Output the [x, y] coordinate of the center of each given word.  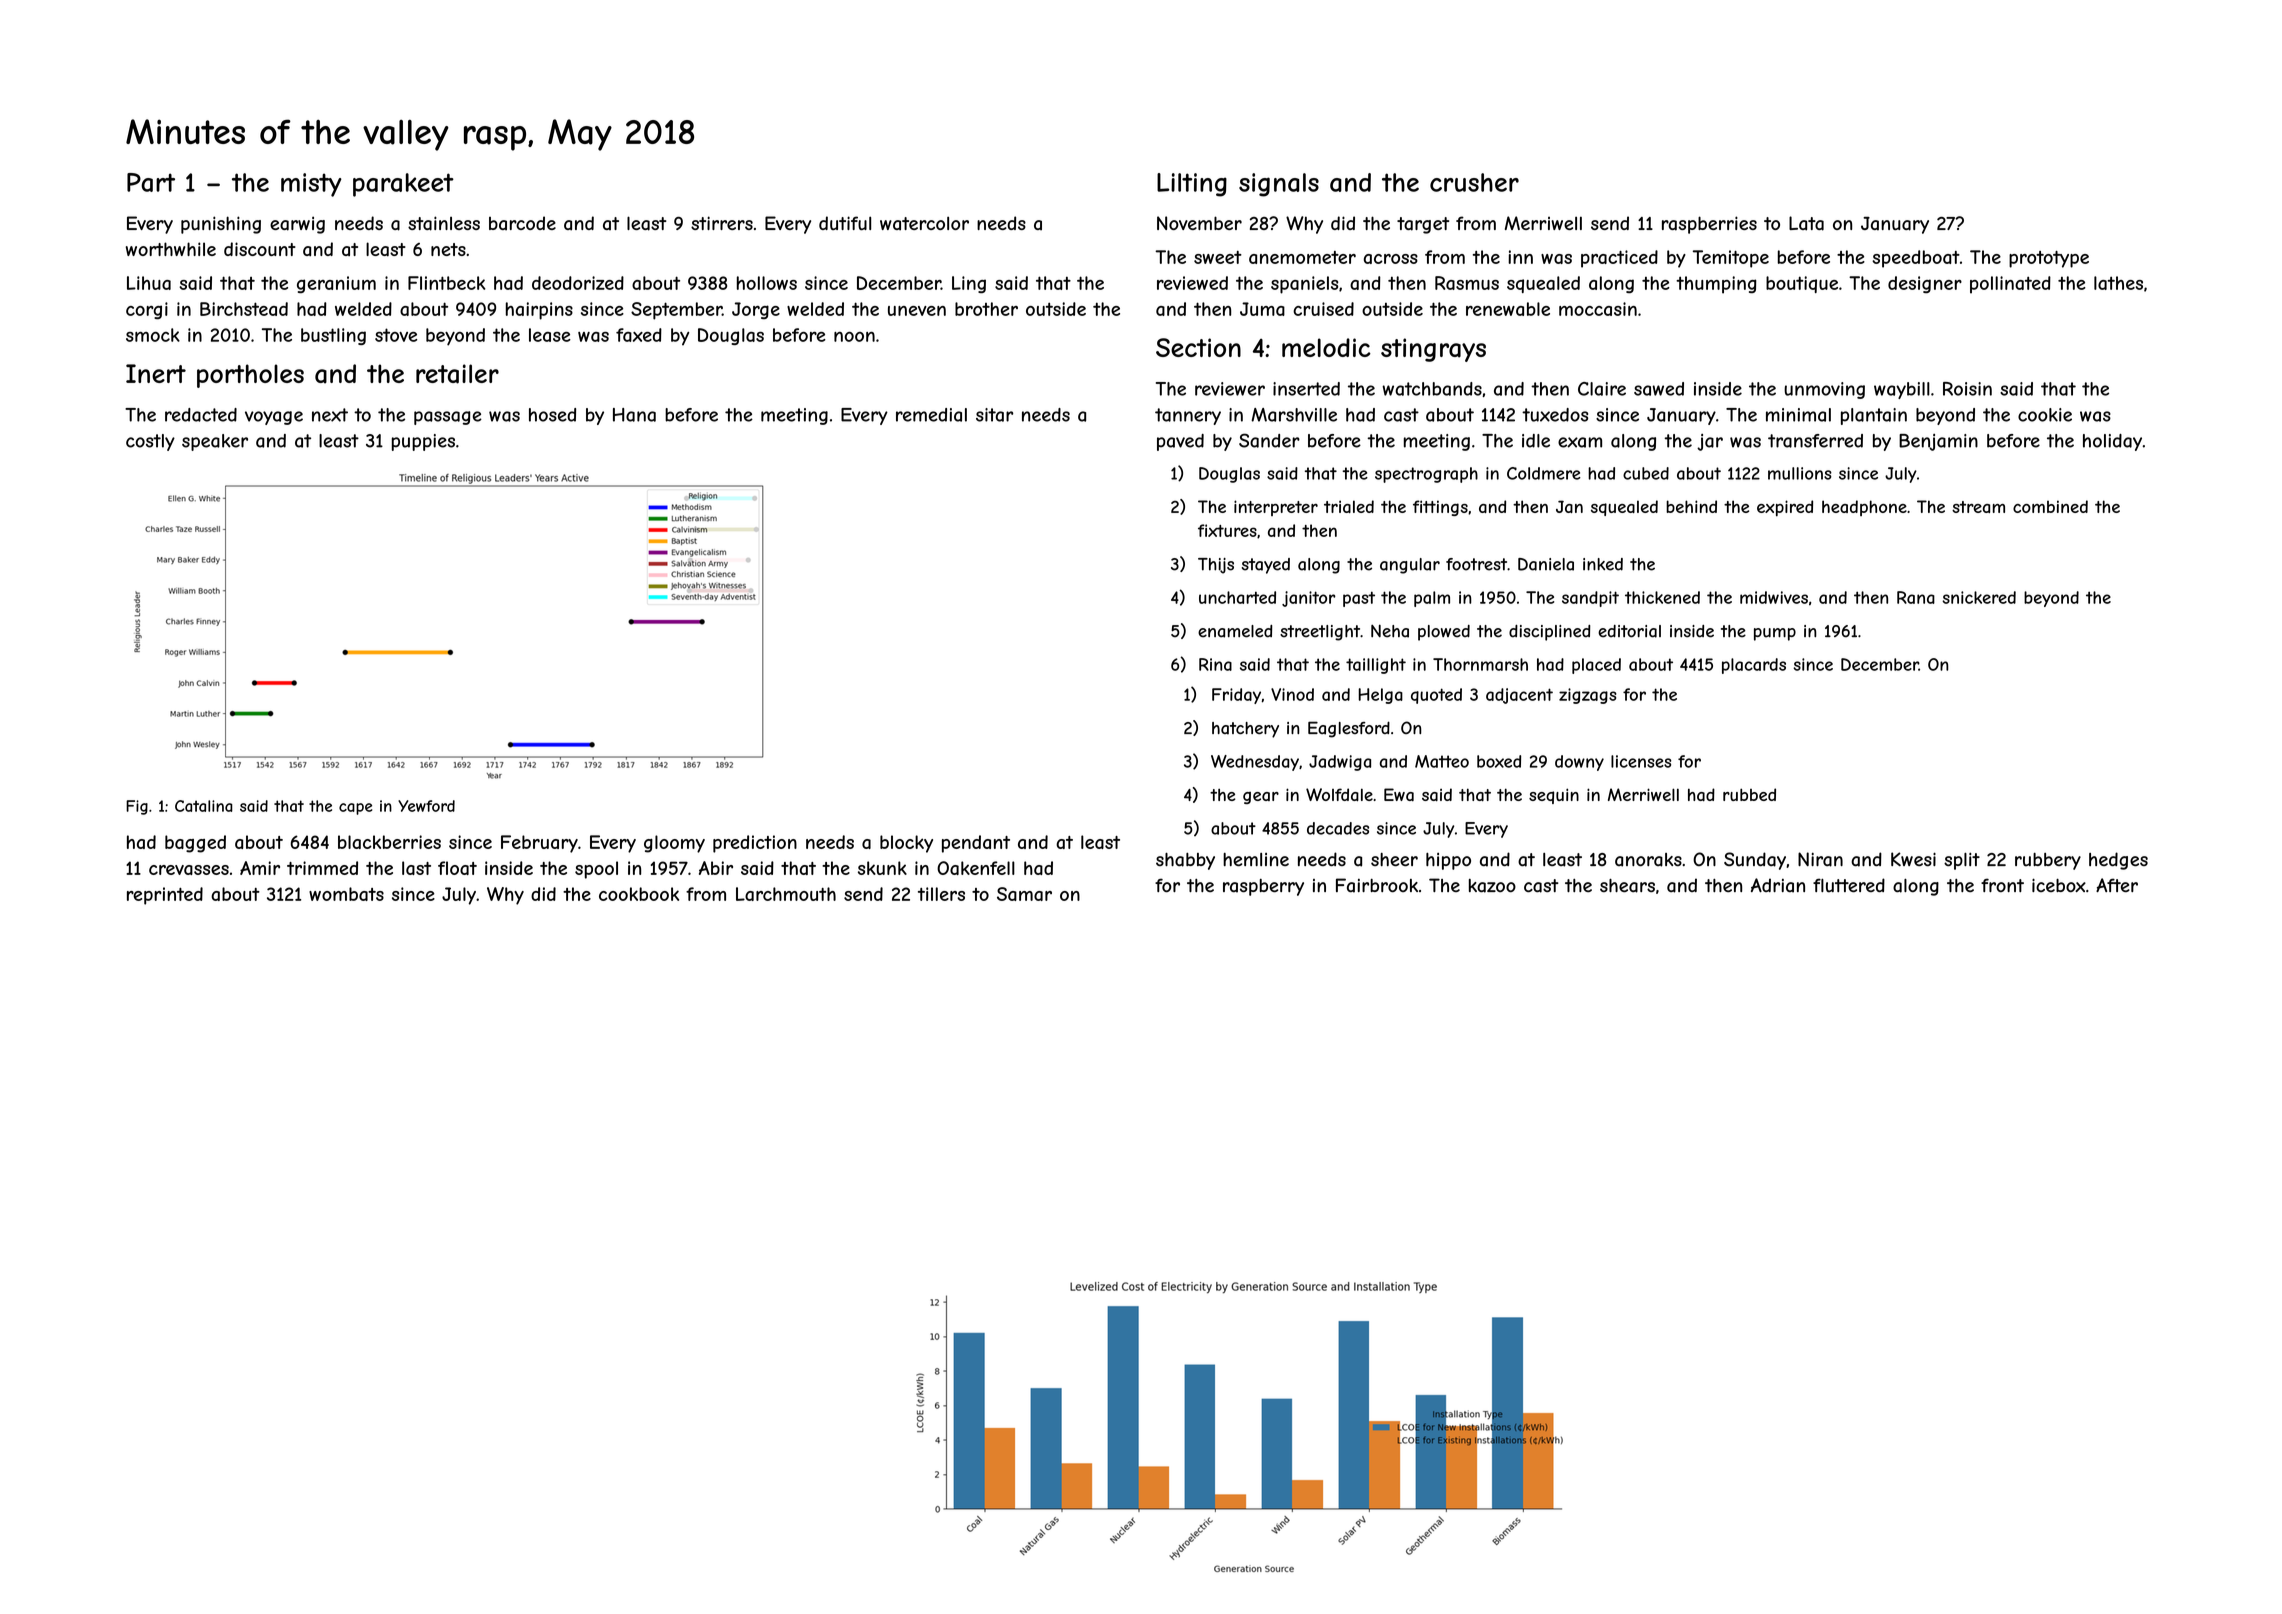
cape [355, 809]
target [1423, 225]
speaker [215, 442]
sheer [1394, 859]
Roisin [1967, 389]
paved [1180, 442]
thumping [1716, 285]
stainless [444, 223]
